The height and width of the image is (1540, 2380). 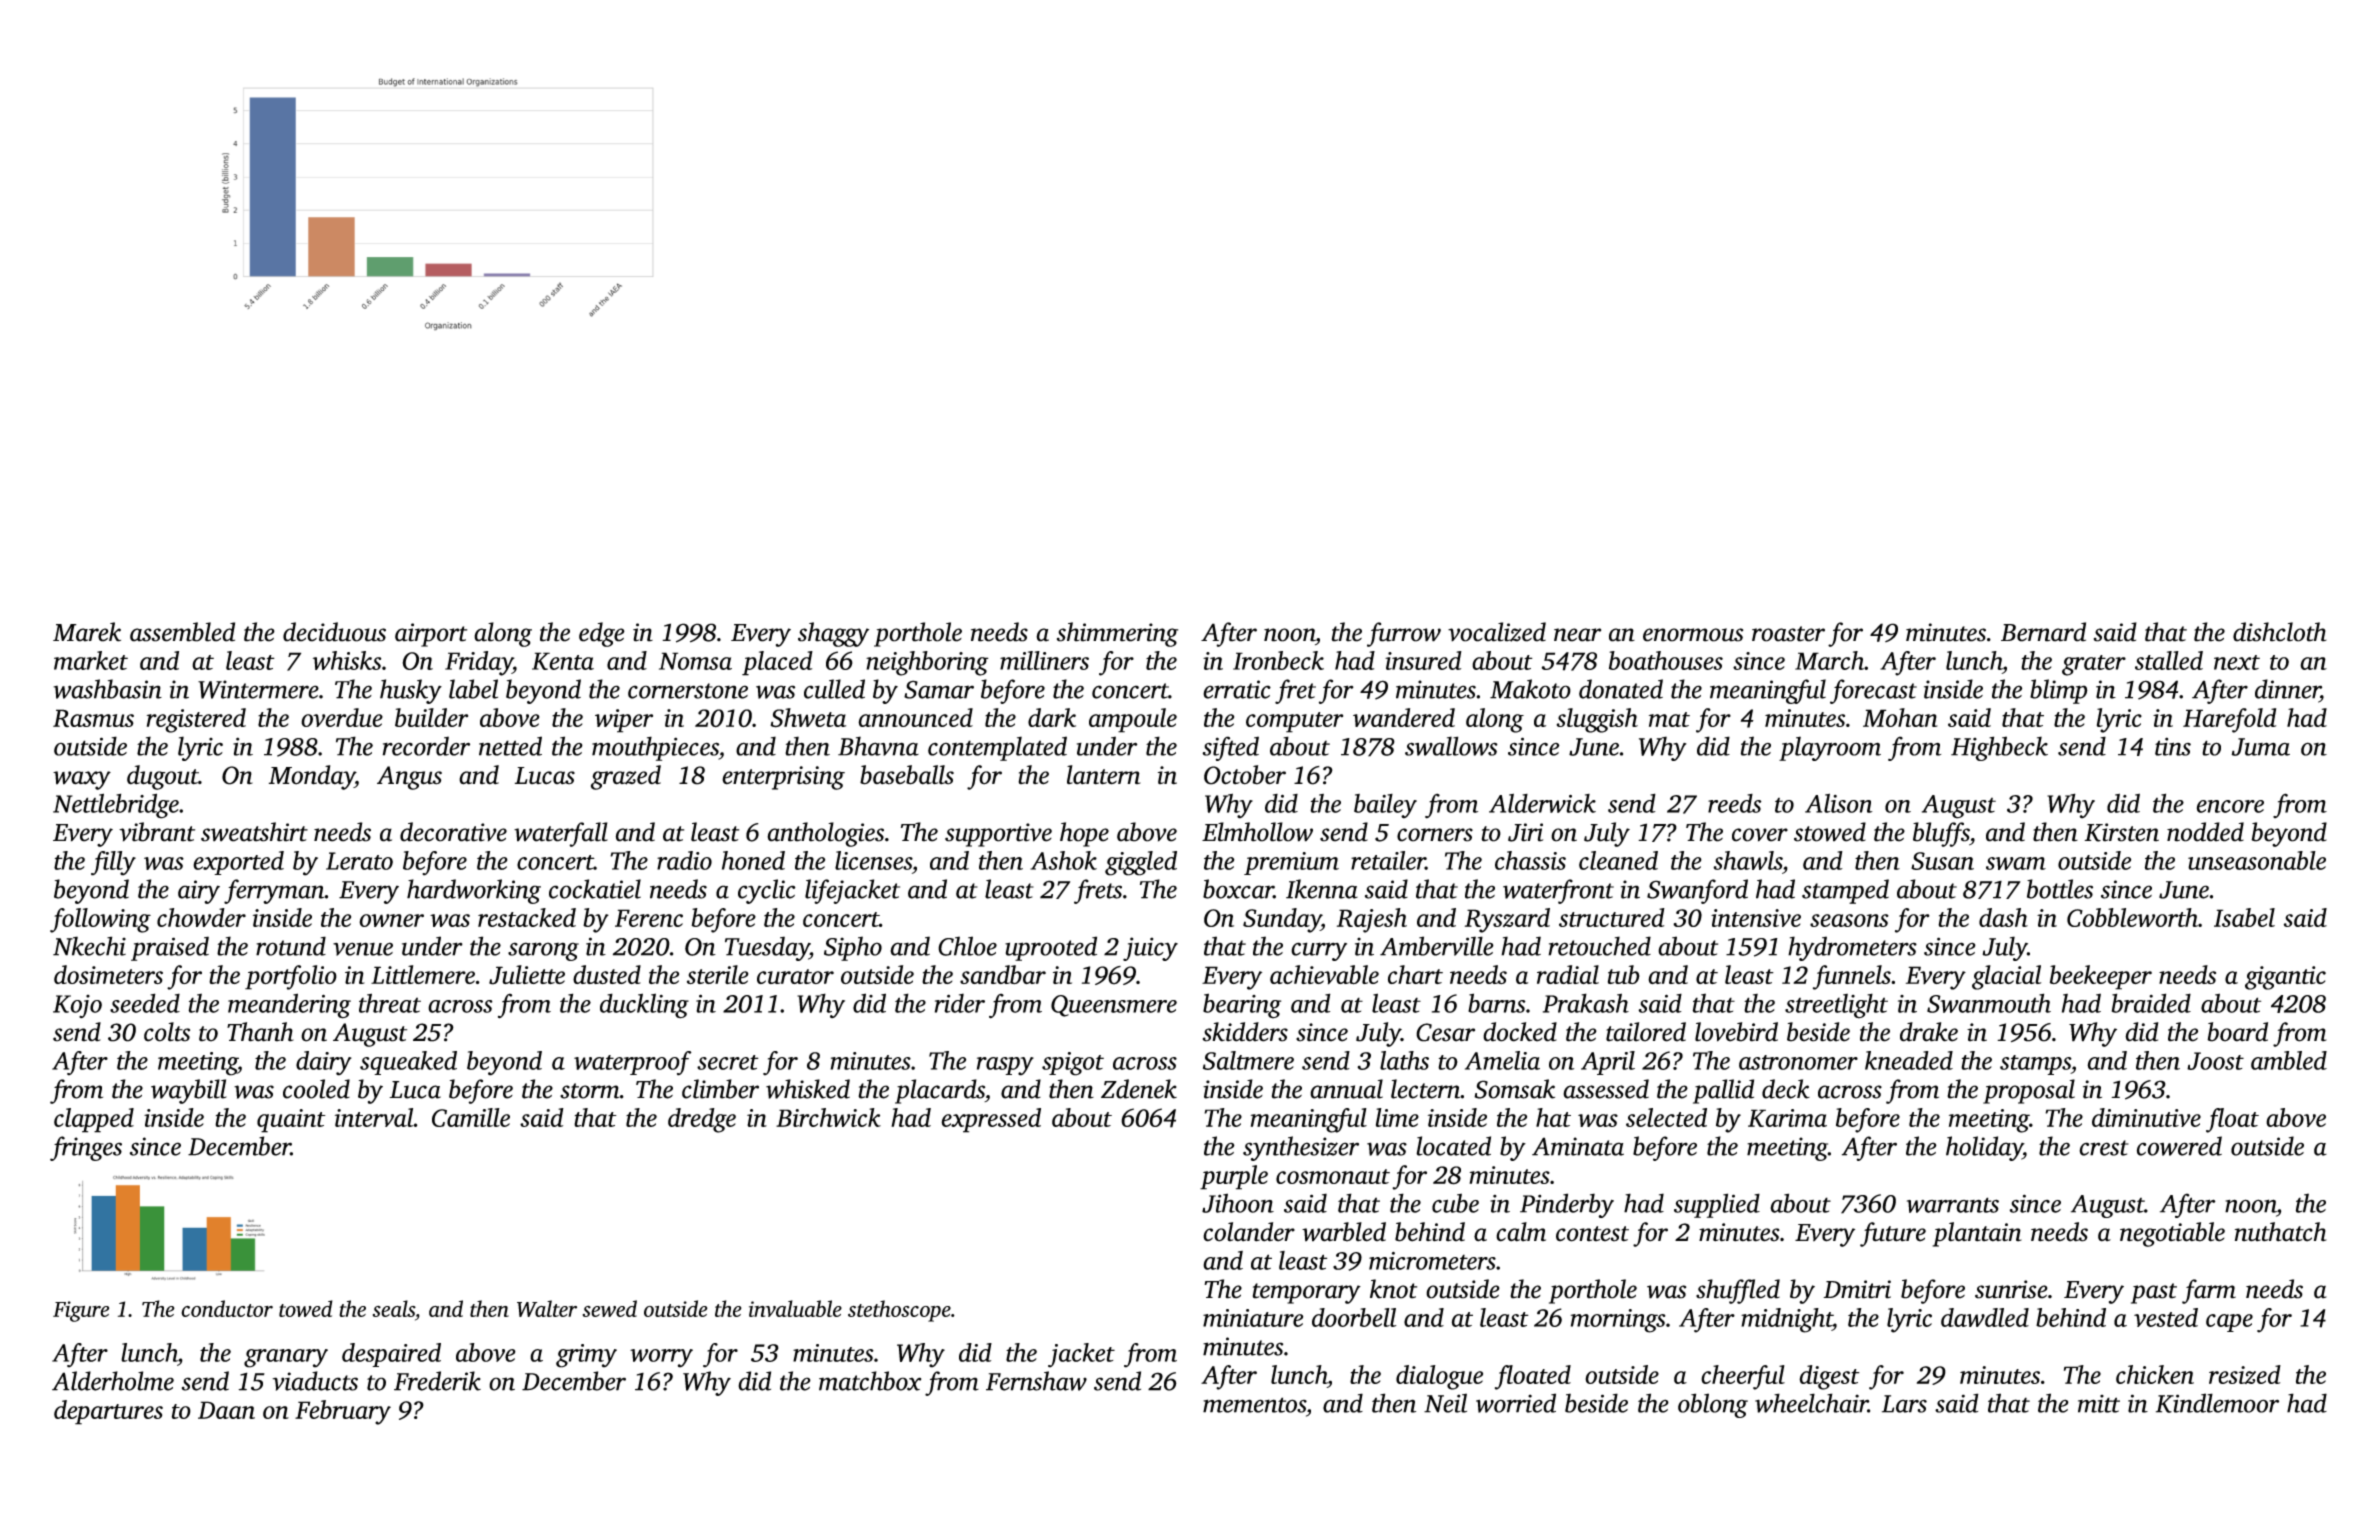 What do you see at coordinates (2280, 632) in the image?
I see `dishcloth` at bounding box center [2280, 632].
